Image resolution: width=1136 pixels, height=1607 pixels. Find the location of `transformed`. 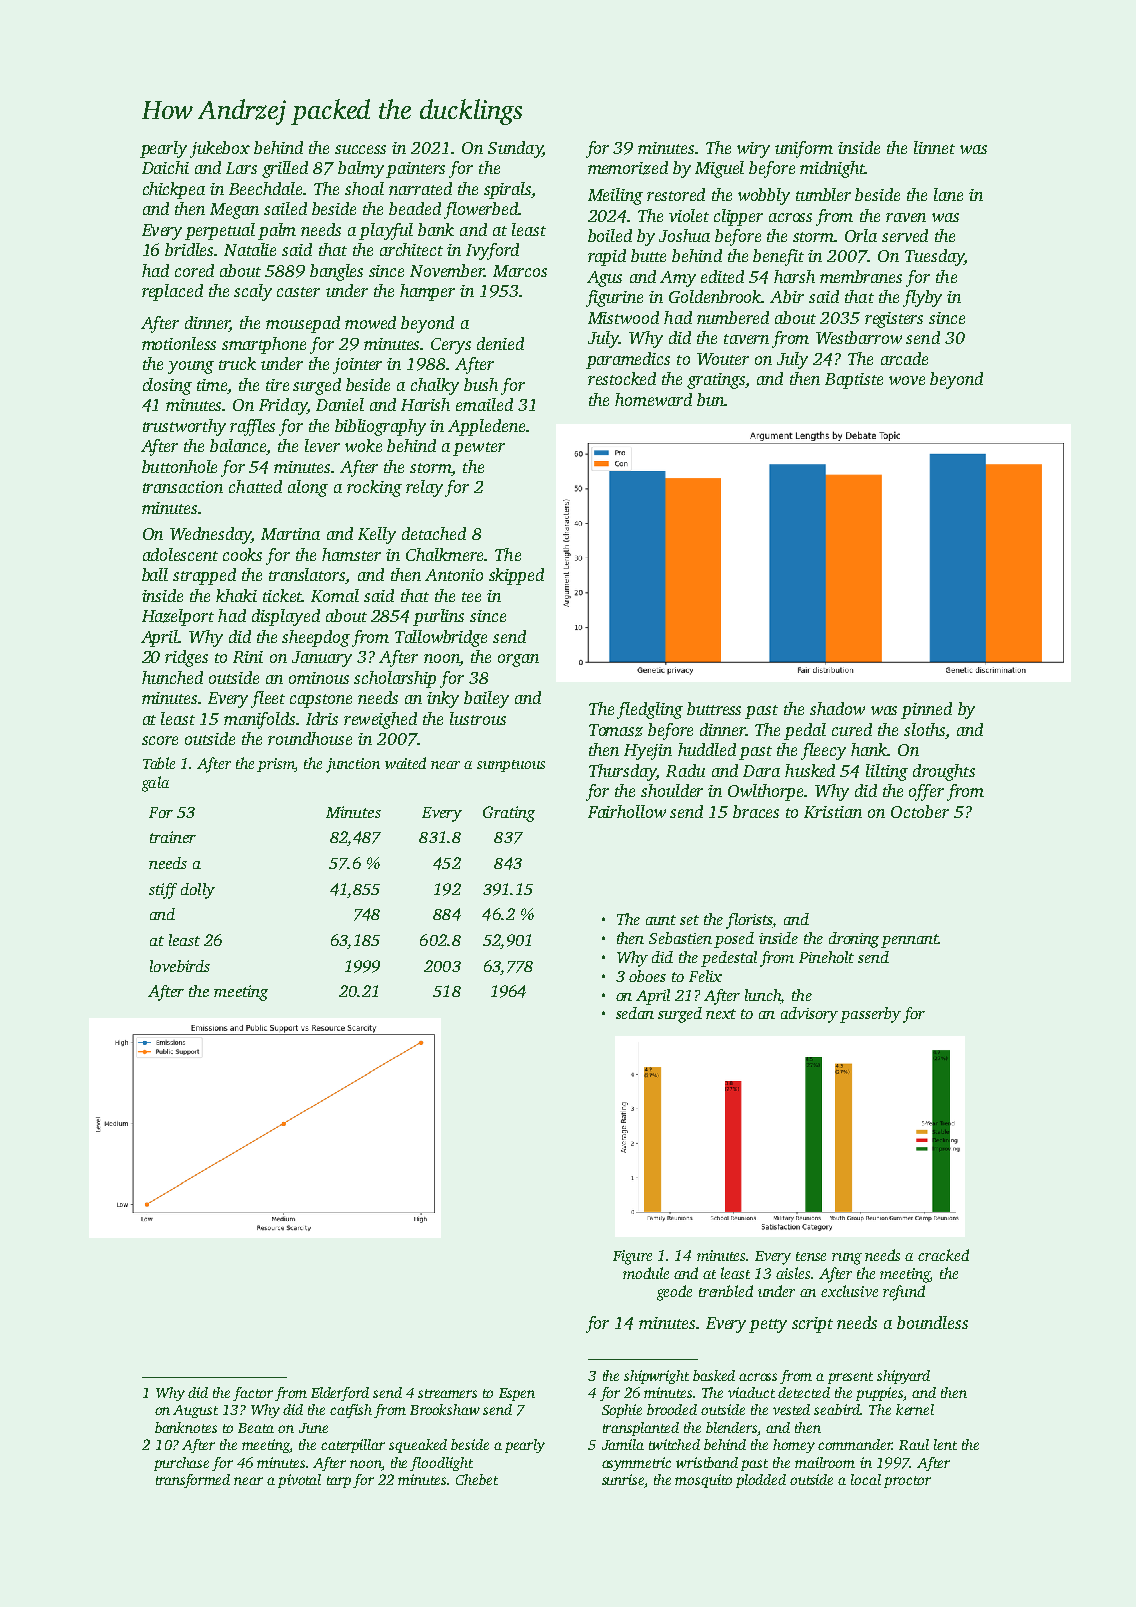

transformed is located at coordinates (193, 1481).
